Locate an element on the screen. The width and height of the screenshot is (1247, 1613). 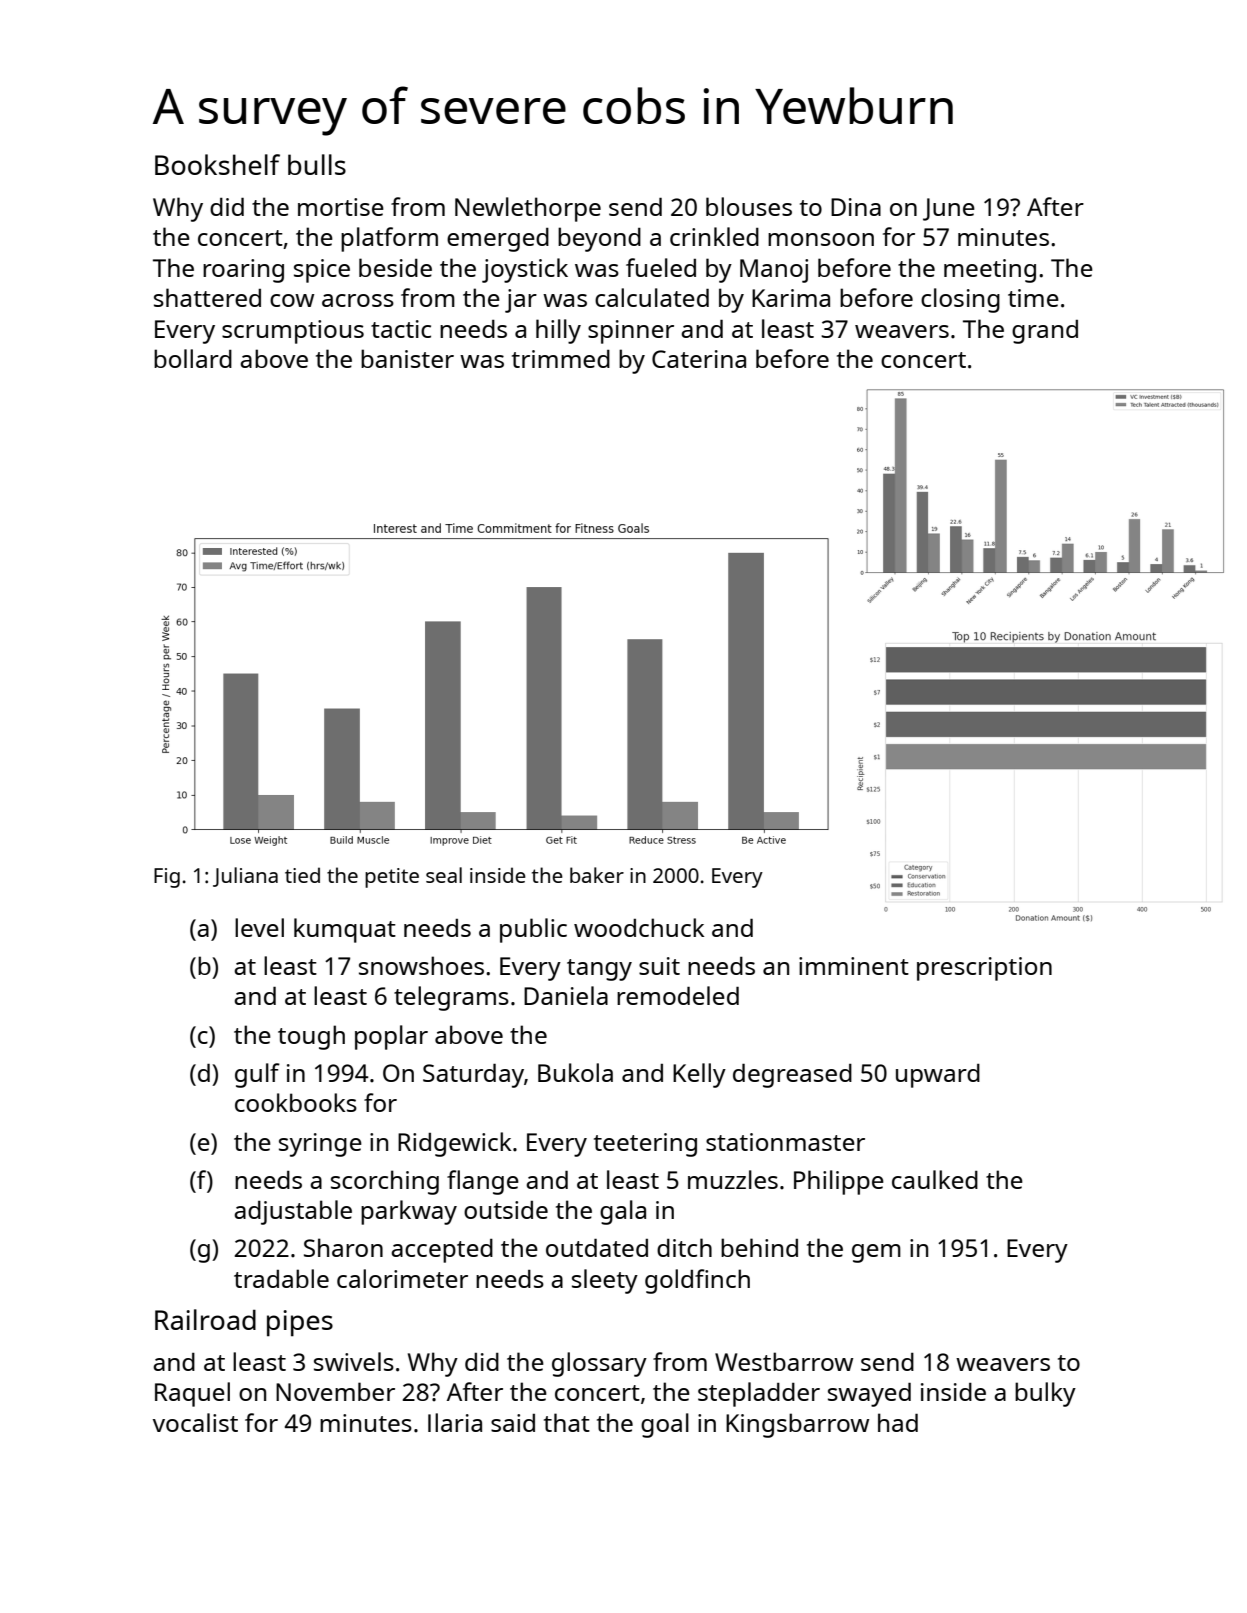
bollard is located at coordinates (193, 358).
